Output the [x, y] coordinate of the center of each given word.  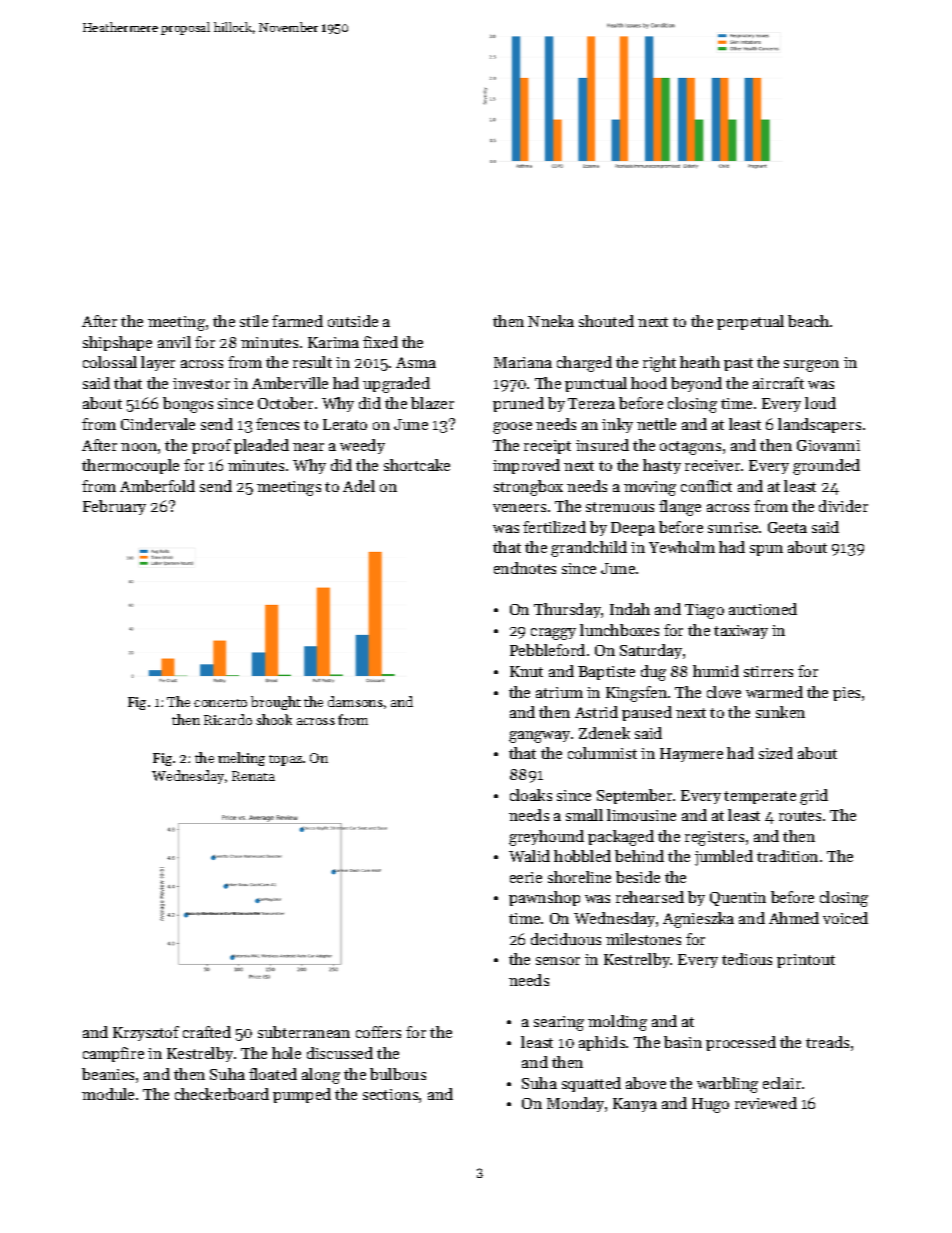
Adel [359, 486]
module [108, 1094]
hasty [662, 466]
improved [526, 466]
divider [843, 506]
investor [201, 383]
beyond [696, 384]
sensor [558, 961]
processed [741, 1043]
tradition [787, 856]
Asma [416, 362]
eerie [526, 877]
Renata [253, 776]
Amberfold [157, 486]
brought [276, 703]
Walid [529, 856]
